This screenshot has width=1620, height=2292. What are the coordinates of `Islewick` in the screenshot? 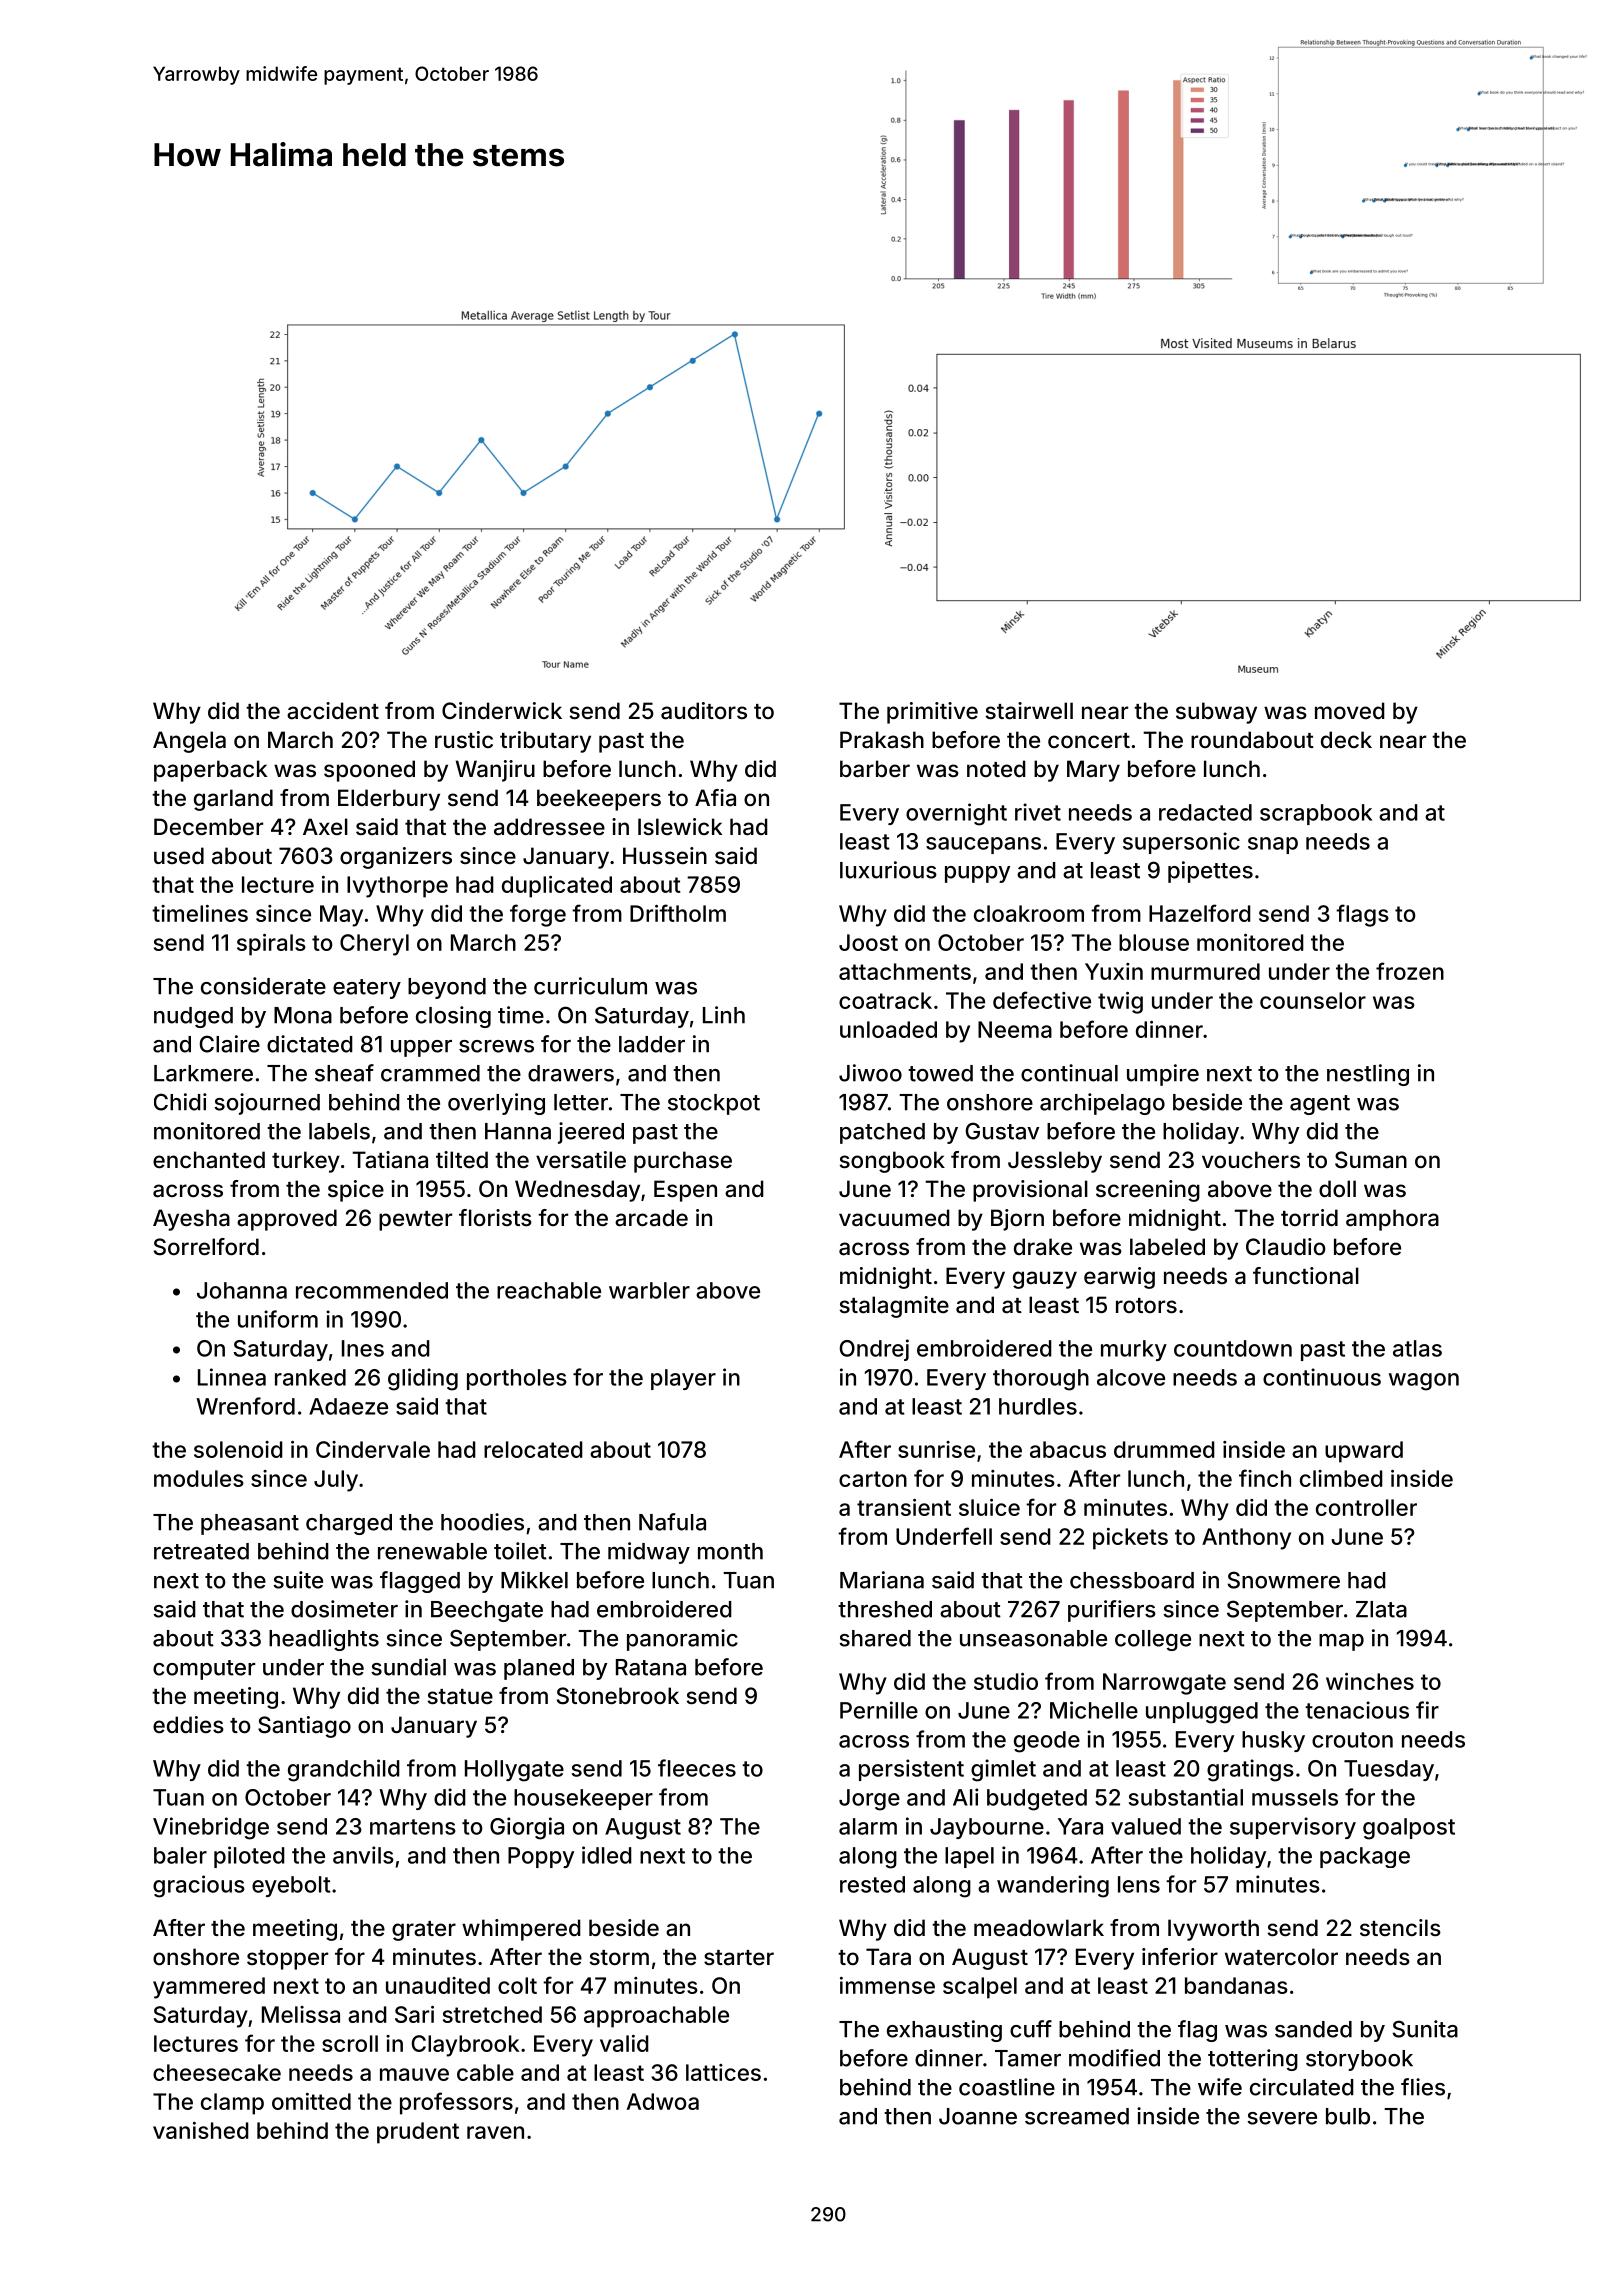 It's located at (680, 826).
